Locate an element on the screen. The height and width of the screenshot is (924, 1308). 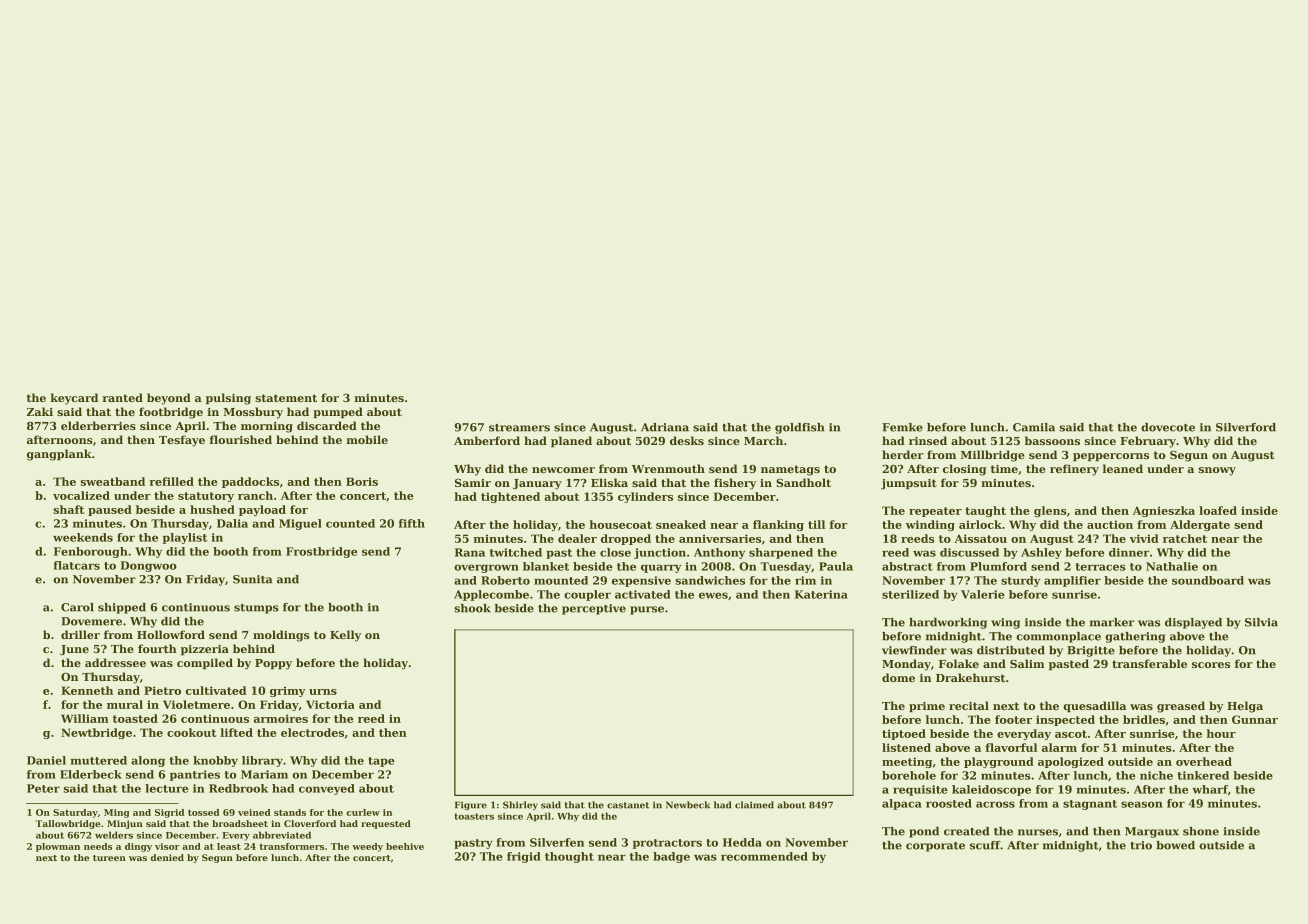
plowman is located at coordinates (58, 847).
